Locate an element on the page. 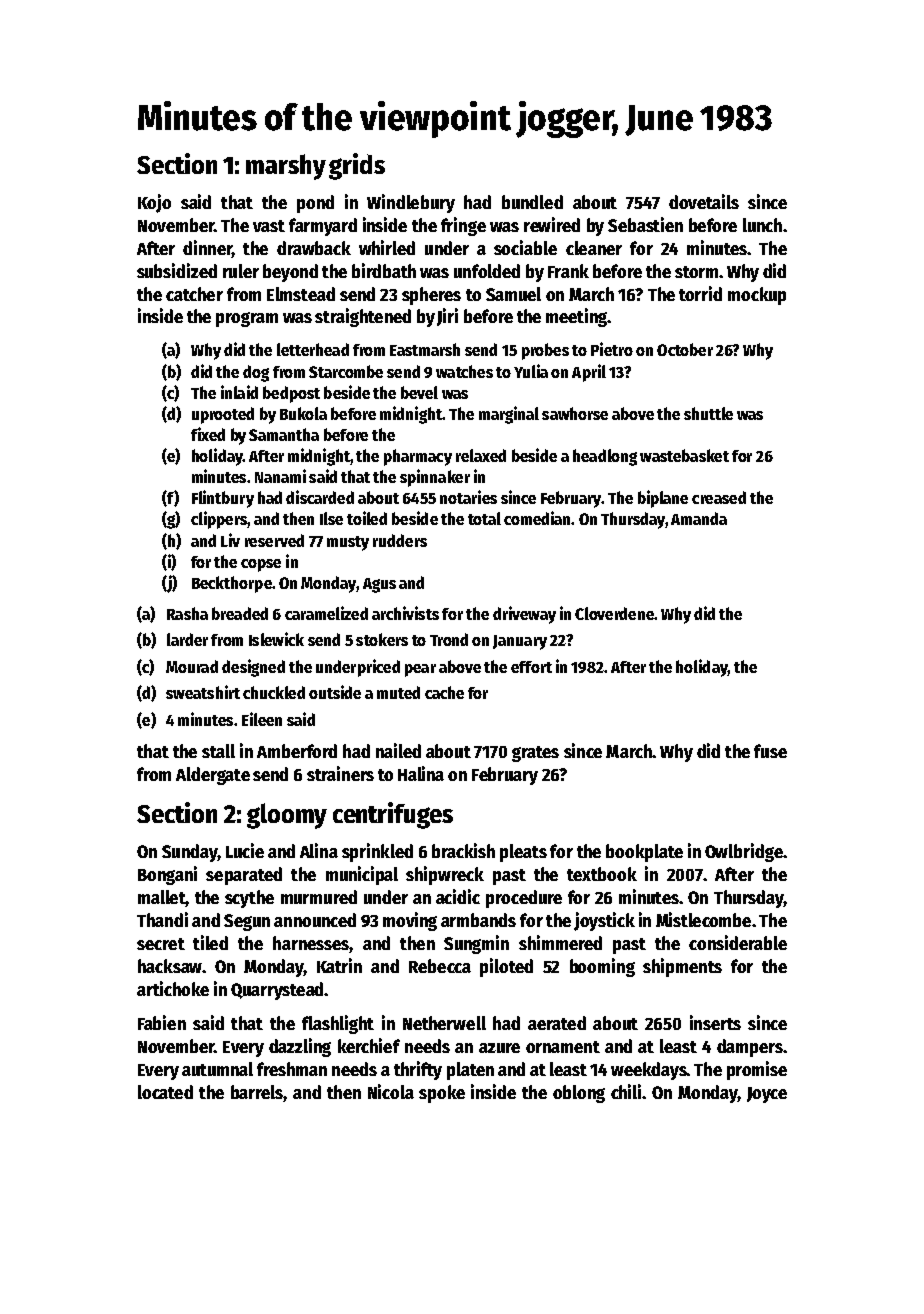 The image size is (924, 1314). Kojo is located at coordinates (154, 203).
